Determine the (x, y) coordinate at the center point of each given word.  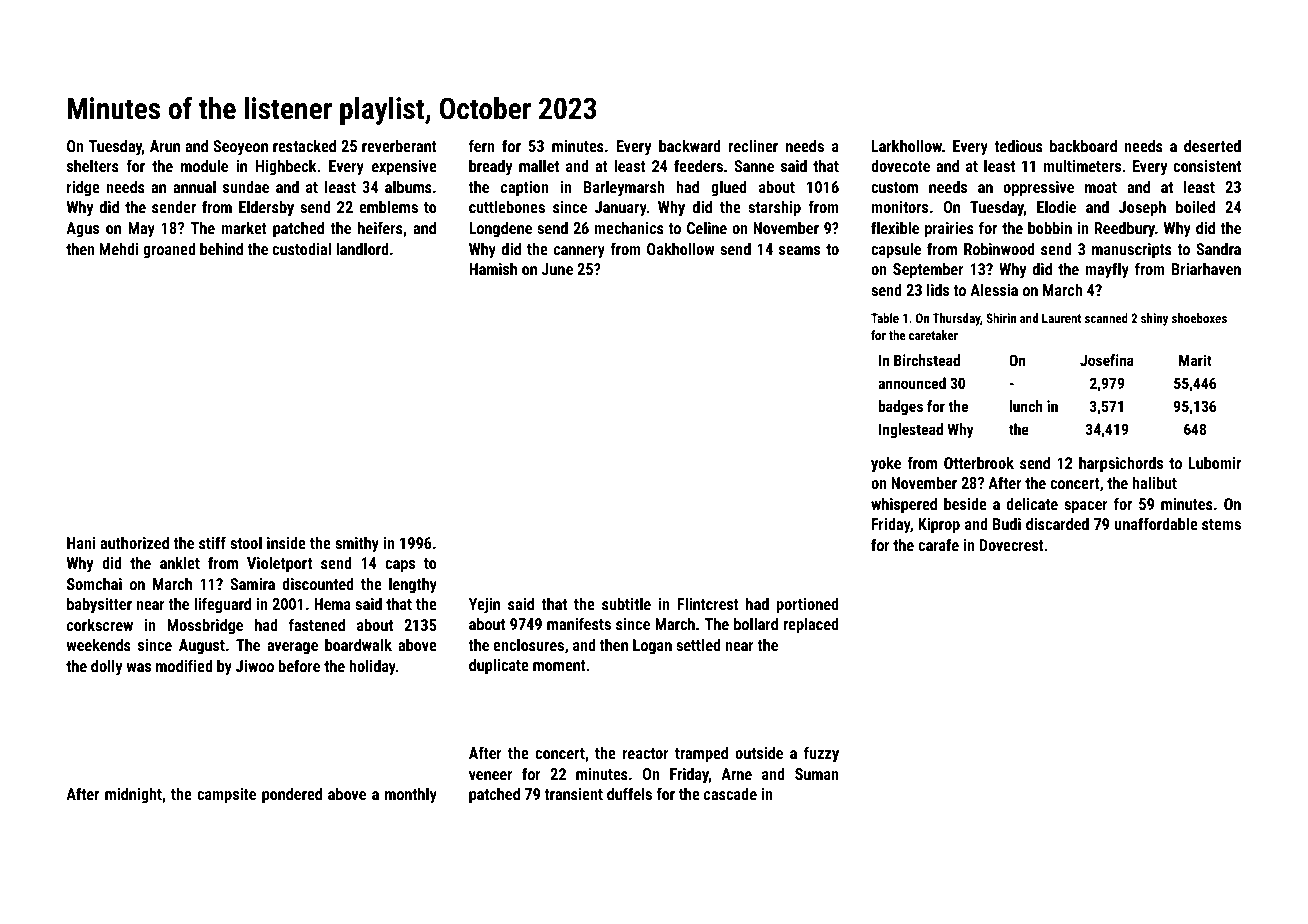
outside (759, 753)
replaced (811, 626)
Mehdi (119, 249)
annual (194, 187)
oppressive (1038, 189)
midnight (133, 796)
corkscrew (100, 625)
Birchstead (927, 360)
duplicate (499, 667)
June (557, 269)
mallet (539, 166)
